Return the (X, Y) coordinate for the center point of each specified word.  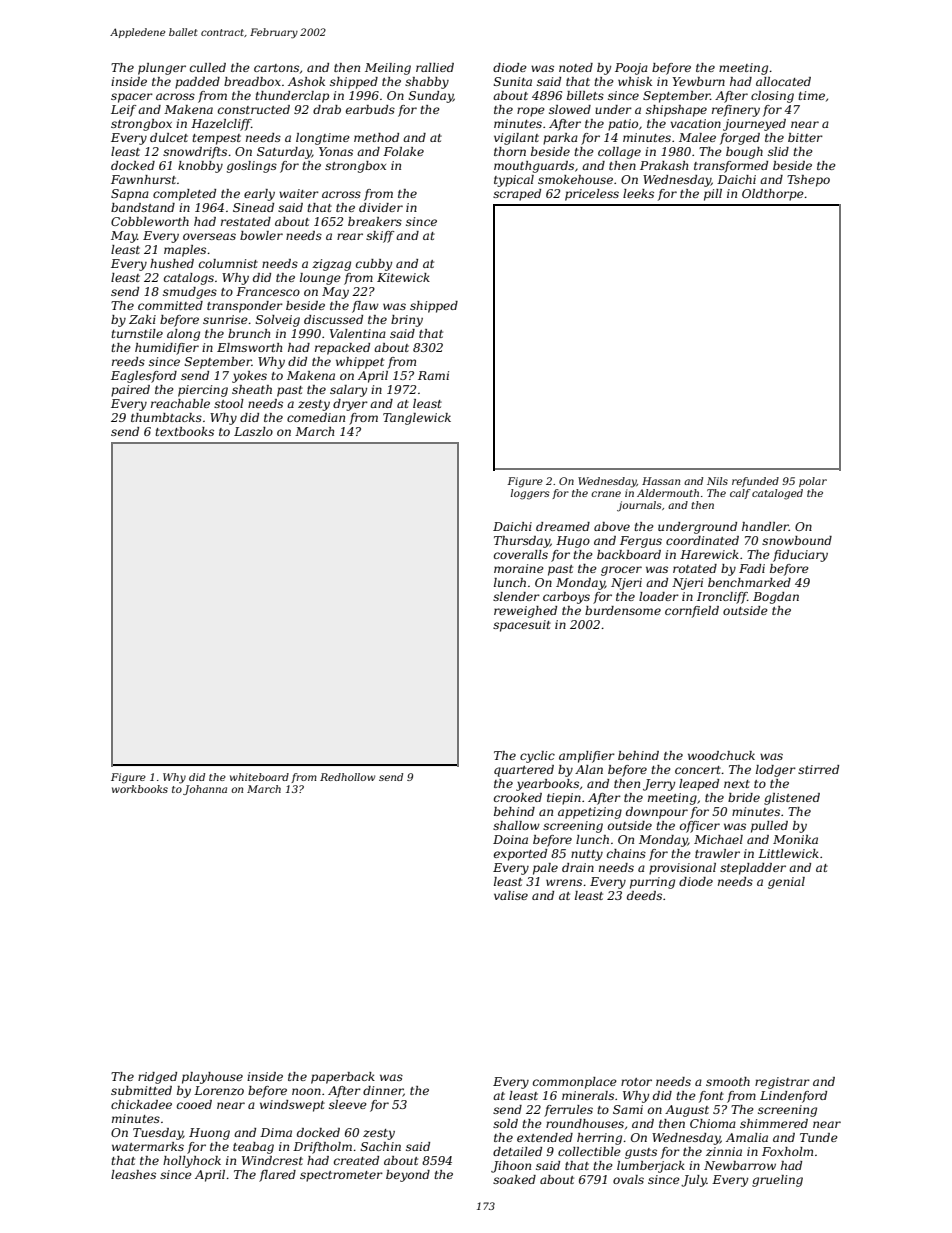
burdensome (623, 610)
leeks (638, 193)
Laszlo (253, 431)
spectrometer (341, 1176)
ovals (628, 1179)
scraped (517, 195)
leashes (133, 1174)
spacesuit (522, 626)
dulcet (169, 137)
